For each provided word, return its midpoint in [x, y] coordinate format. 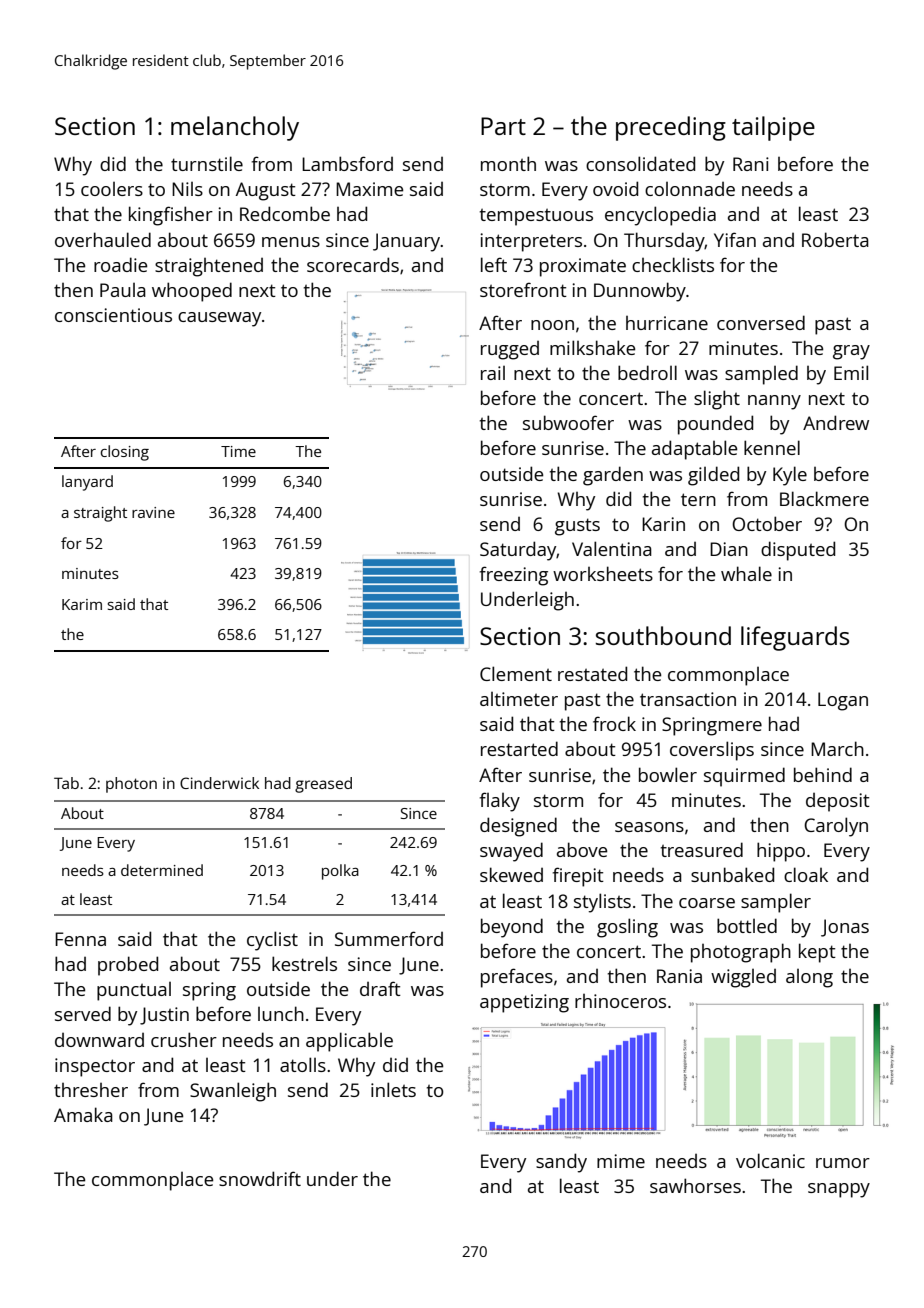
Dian [729, 549]
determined [162, 870]
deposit [838, 802]
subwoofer [568, 422]
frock [614, 723]
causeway [219, 319]
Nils [187, 189]
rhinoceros [620, 1001]
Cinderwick [219, 783]
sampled [761, 375]
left [494, 264]
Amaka [83, 1114]
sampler [776, 903]
